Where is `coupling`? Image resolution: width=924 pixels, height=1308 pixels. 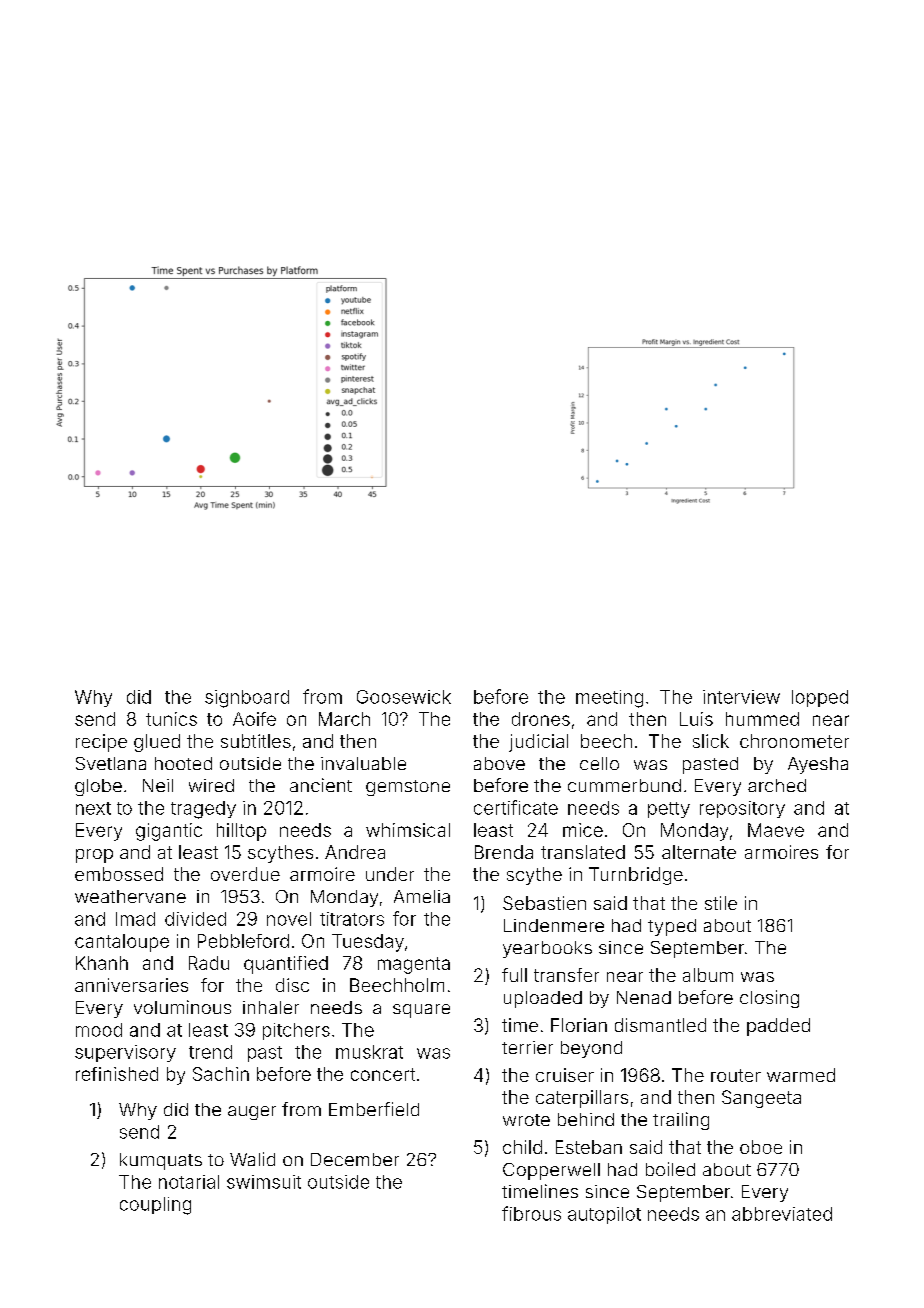
coupling is located at coordinates (155, 1206).
